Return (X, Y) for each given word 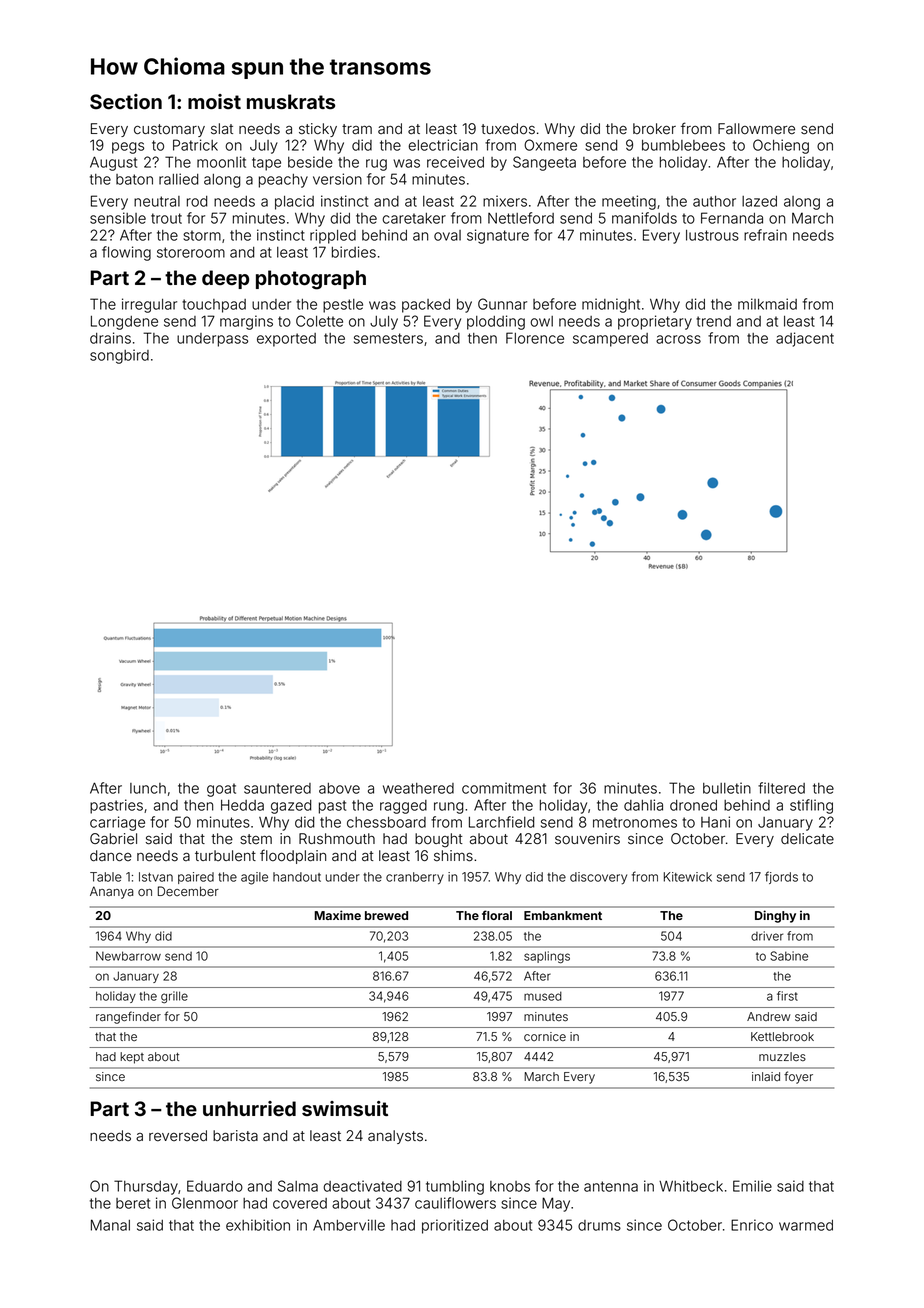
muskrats (291, 102)
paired (196, 878)
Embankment (563, 915)
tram (357, 129)
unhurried (249, 1108)
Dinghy (775, 916)
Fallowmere (756, 129)
